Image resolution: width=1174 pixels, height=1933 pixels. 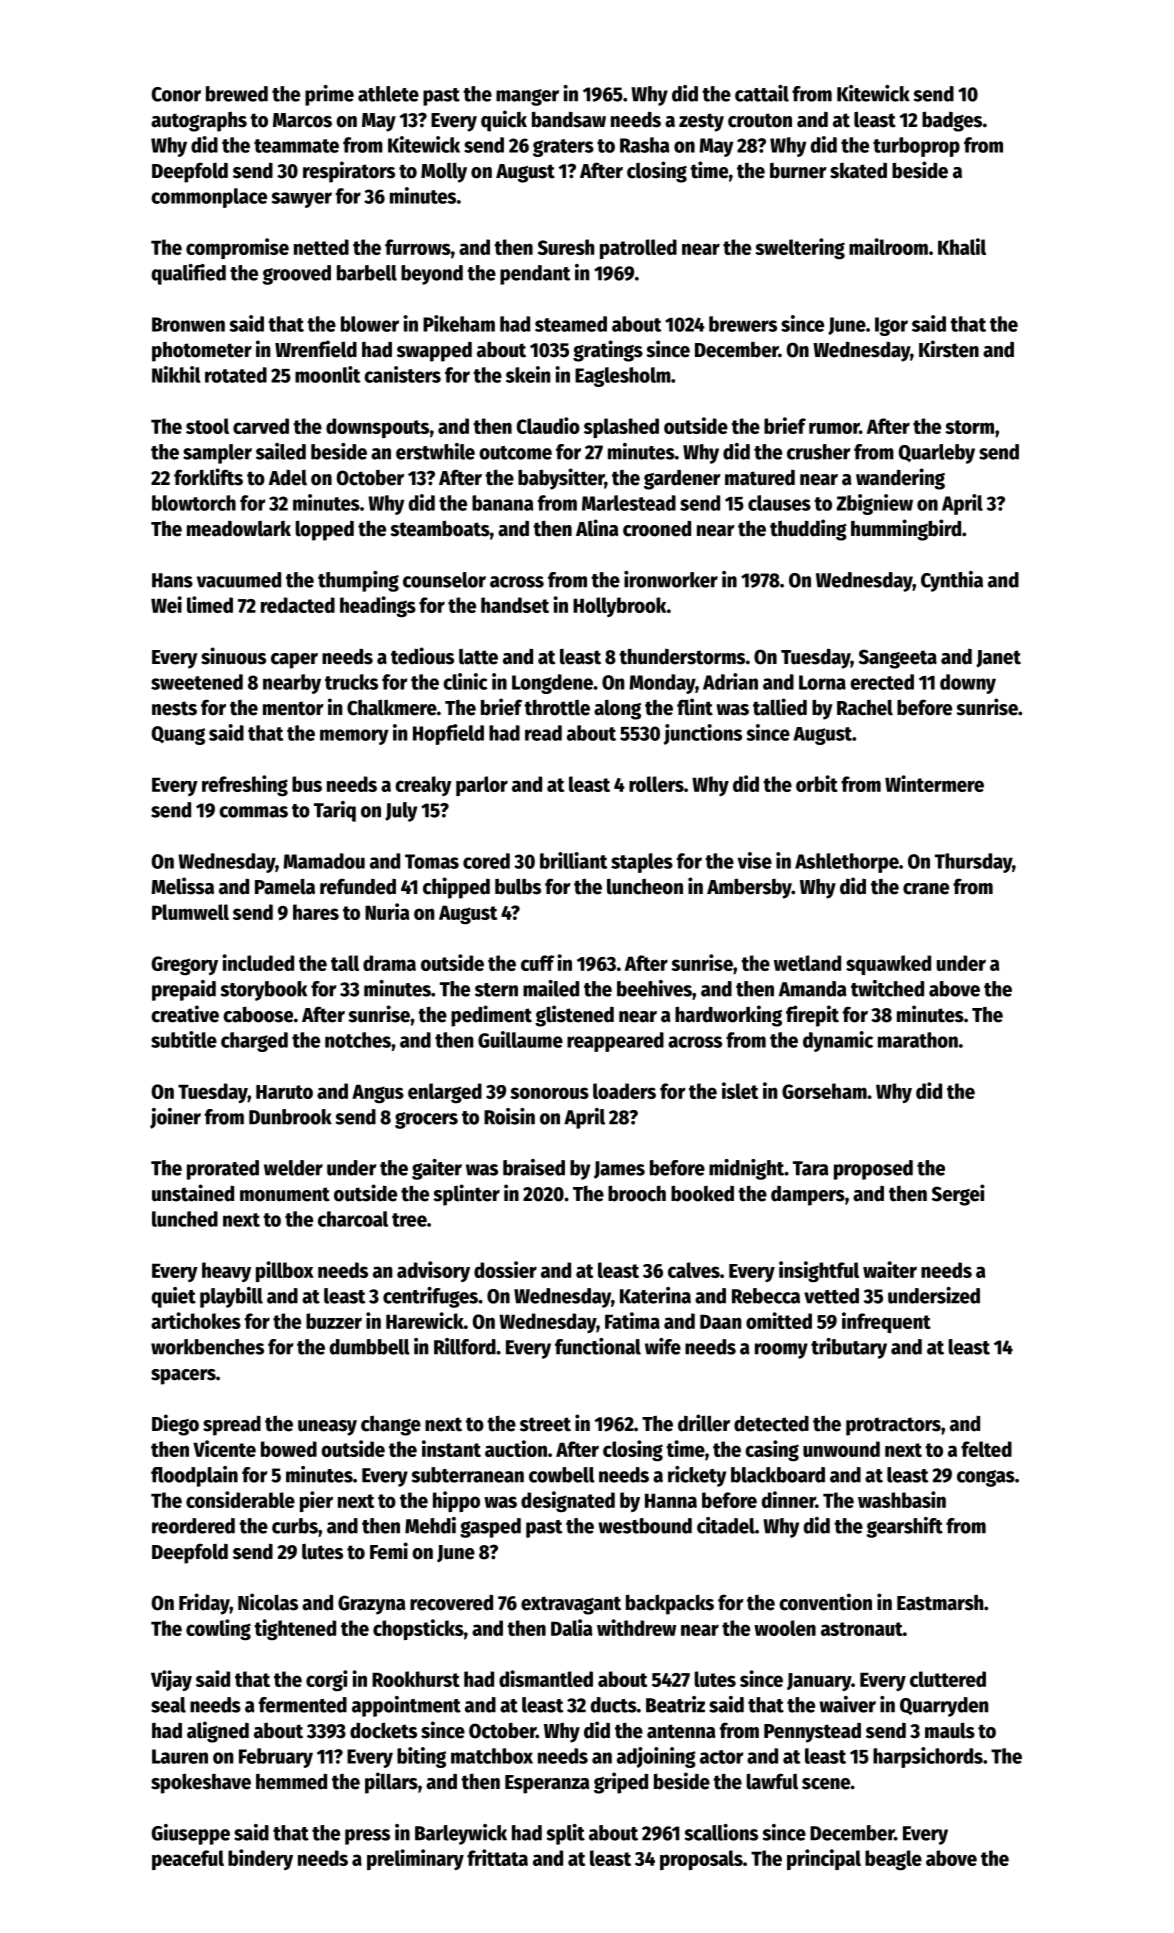 I want to click on patrolled, so click(x=638, y=249).
